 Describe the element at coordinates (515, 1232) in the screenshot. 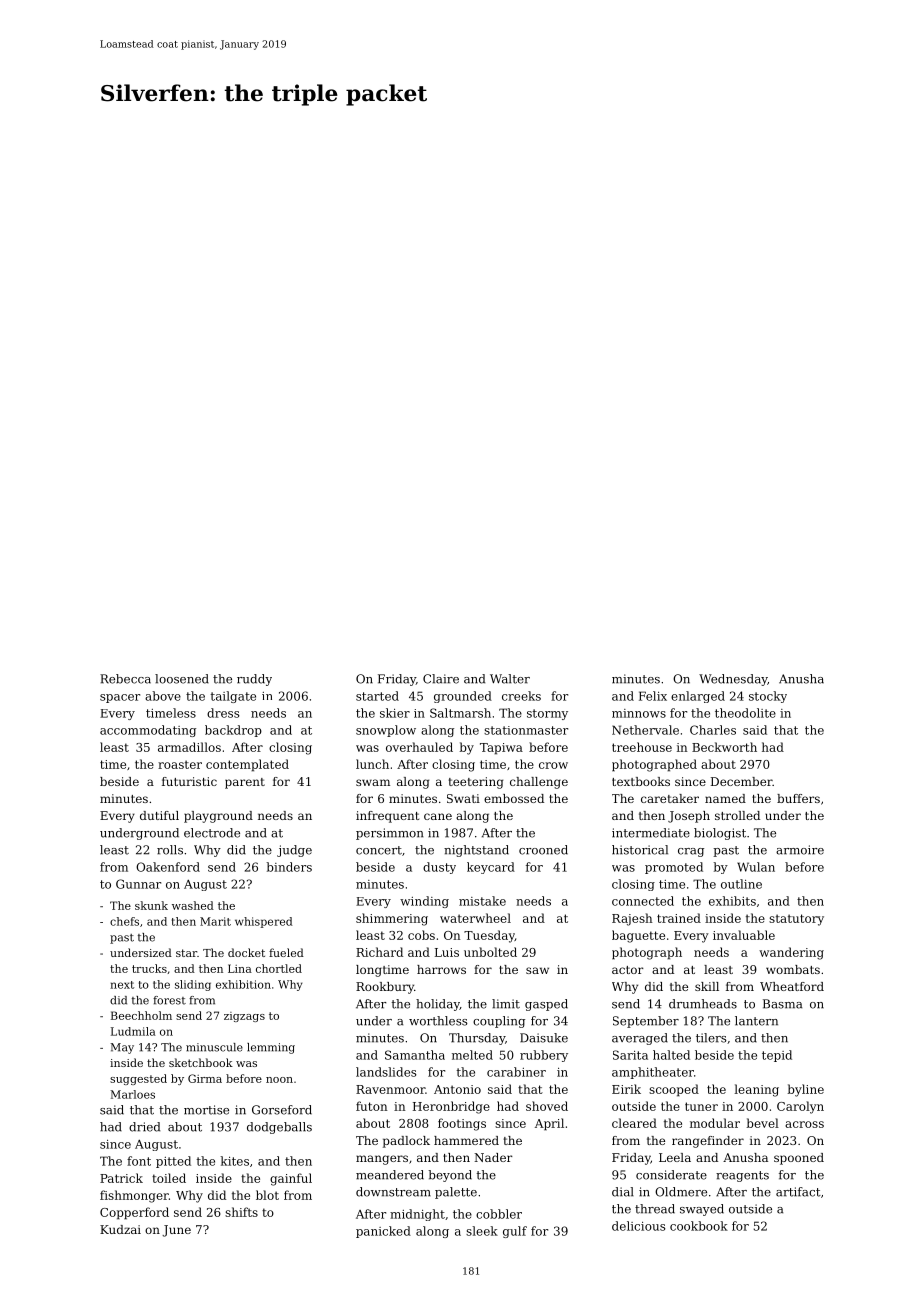

I see `gulf` at that location.
